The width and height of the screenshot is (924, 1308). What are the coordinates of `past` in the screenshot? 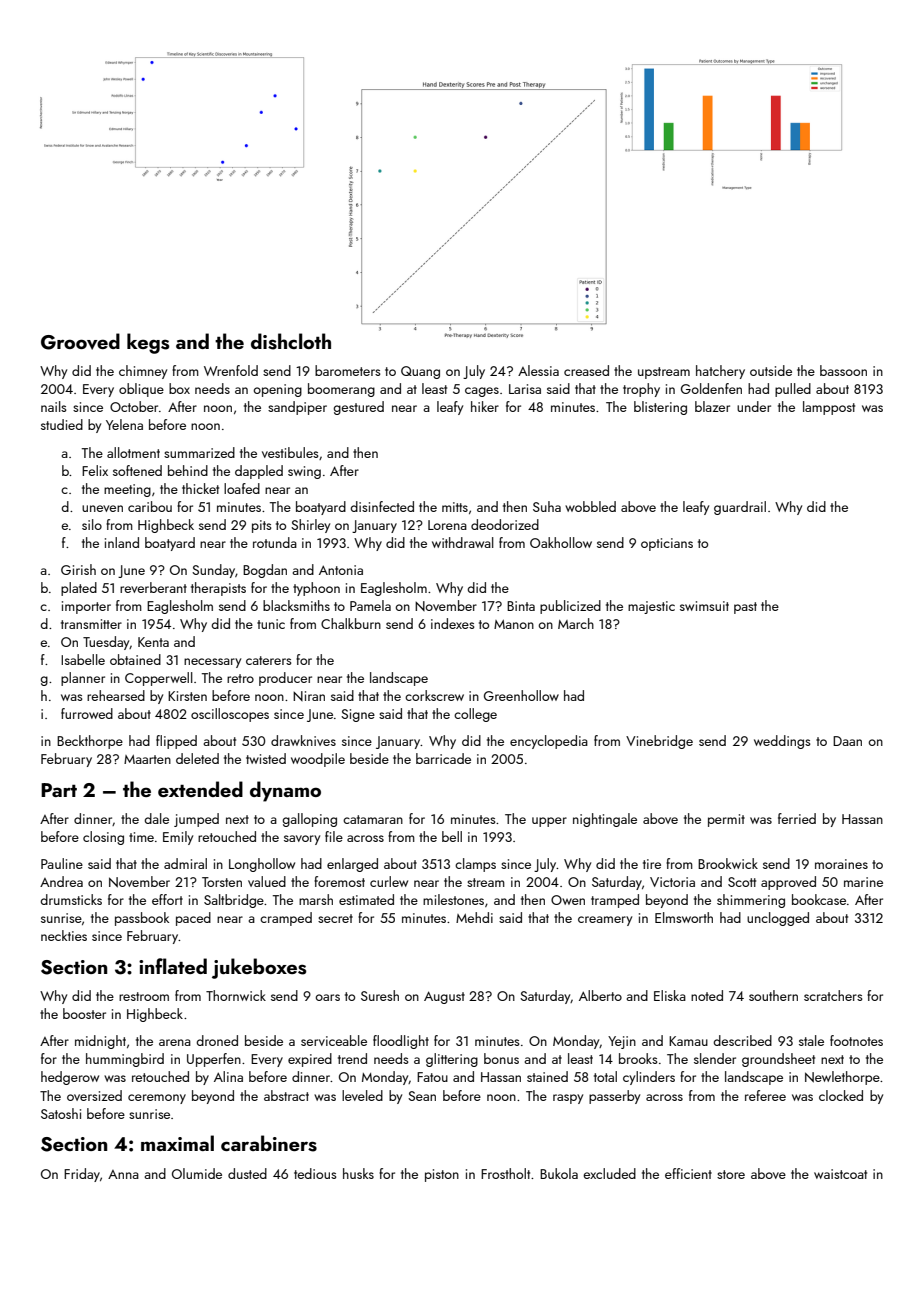 It's located at (745, 608).
